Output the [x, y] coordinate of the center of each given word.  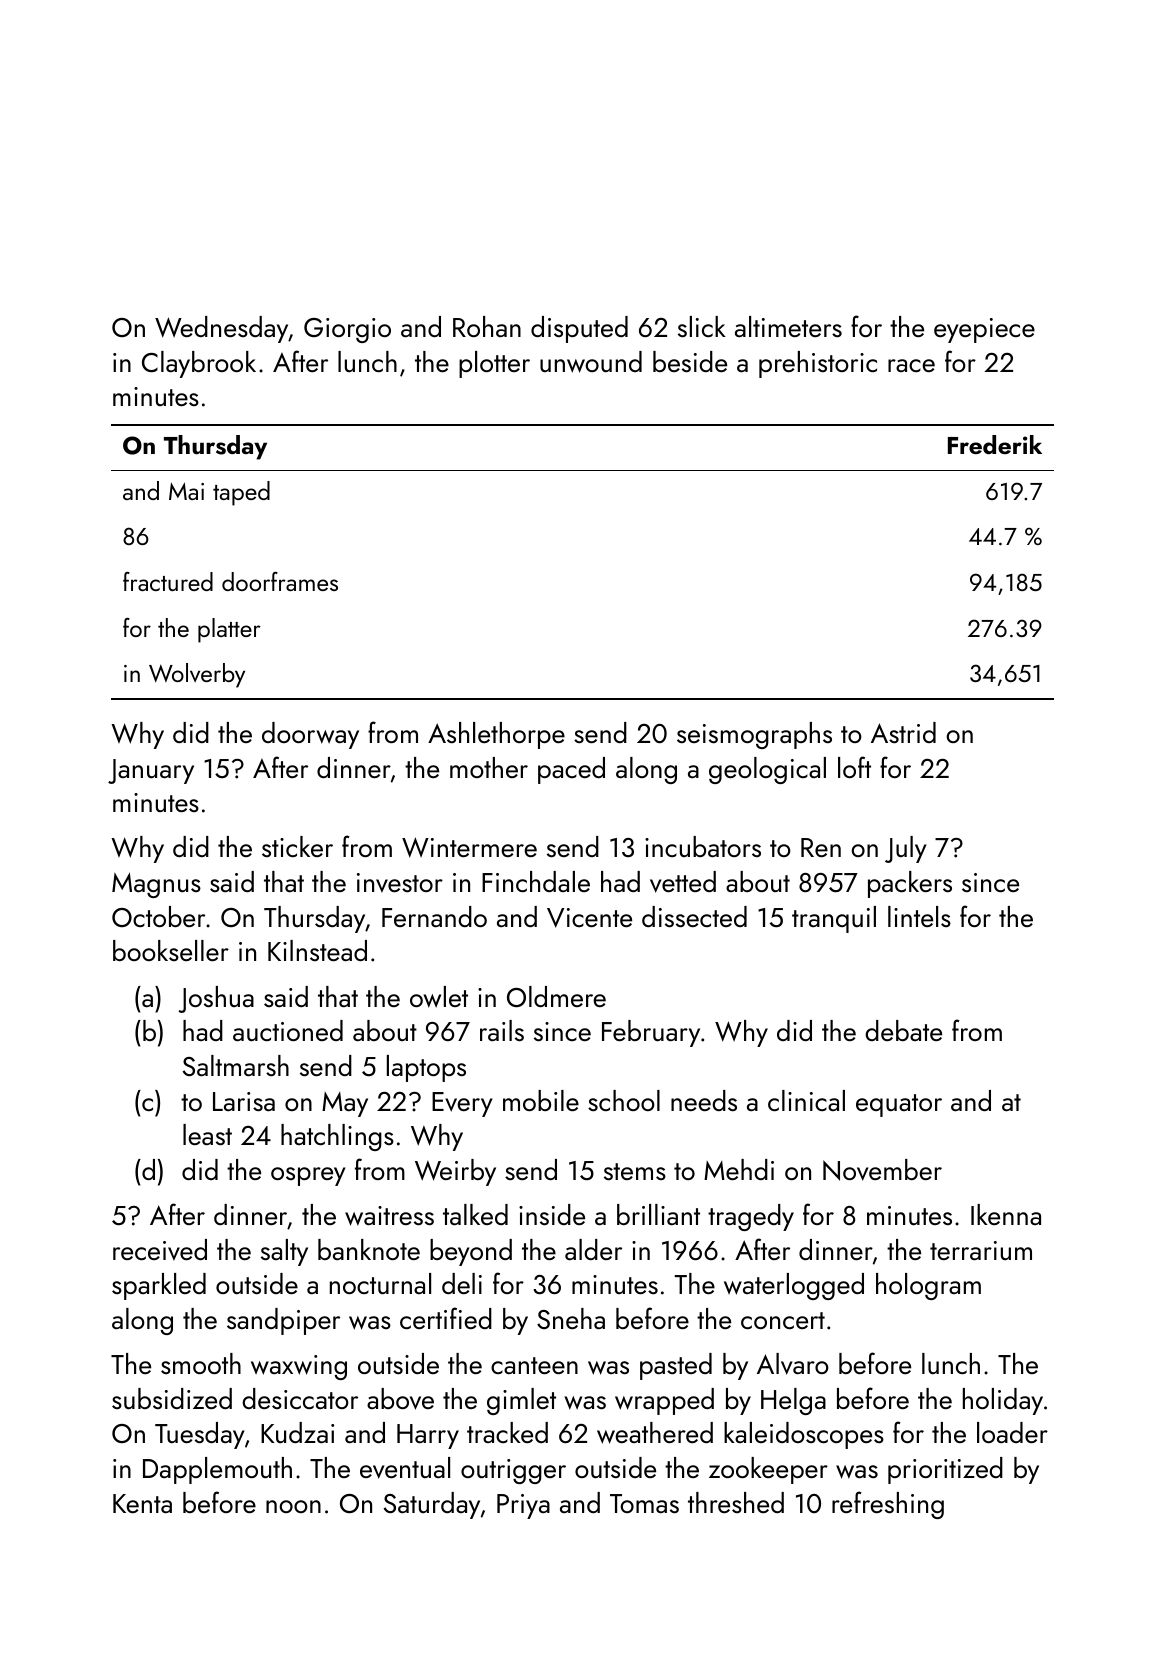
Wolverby [197, 675]
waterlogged [794, 1286]
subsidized [172, 1398]
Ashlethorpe [496, 735]
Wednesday [221, 329]
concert [783, 1320]
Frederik [995, 444]
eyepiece [984, 330]
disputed [579, 329]
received [160, 1249]
